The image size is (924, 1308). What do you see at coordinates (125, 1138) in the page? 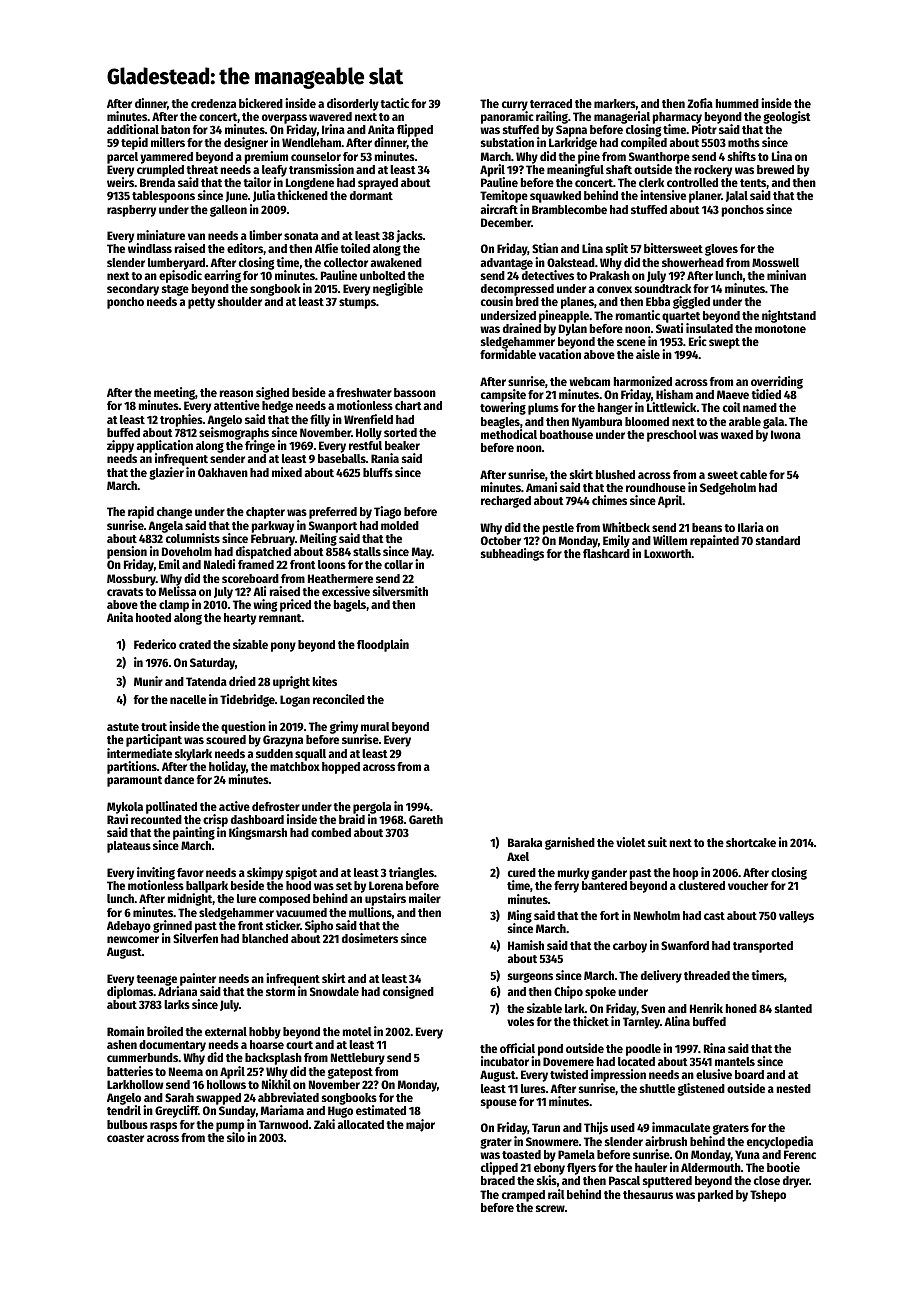
I see `coaster` at bounding box center [125, 1138].
